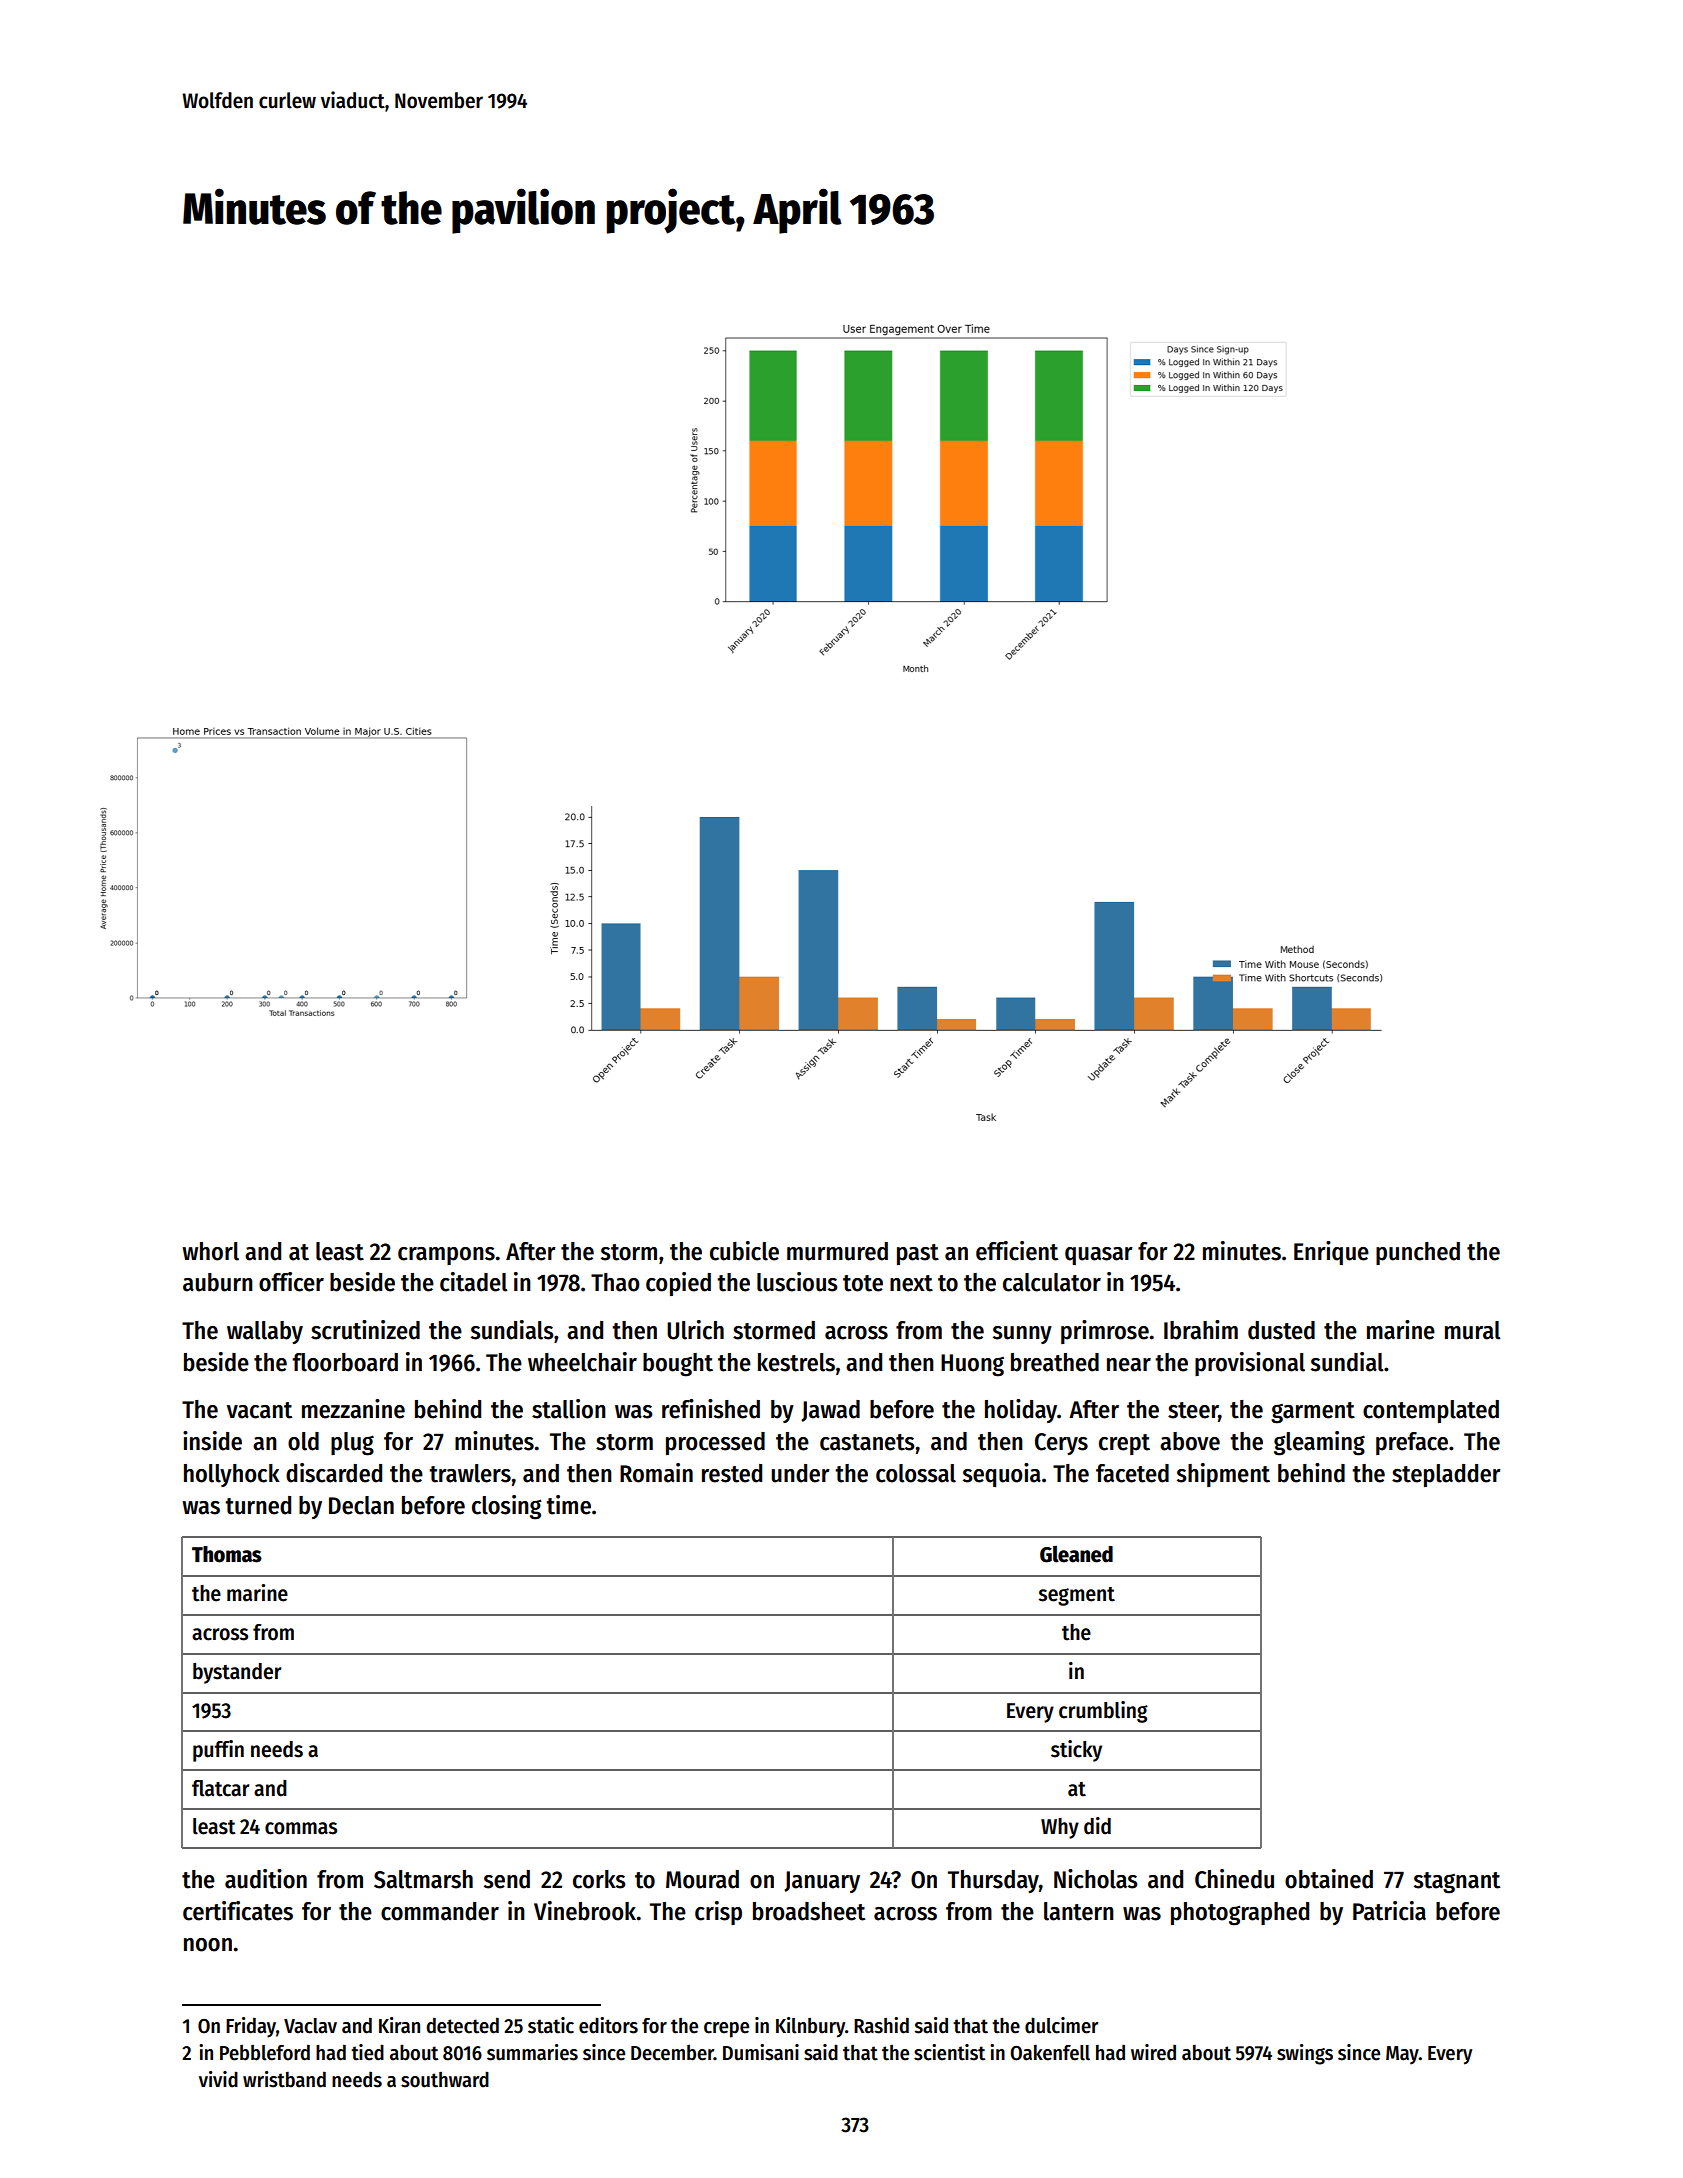  I want to click on wristband, so click(284, 2079).
